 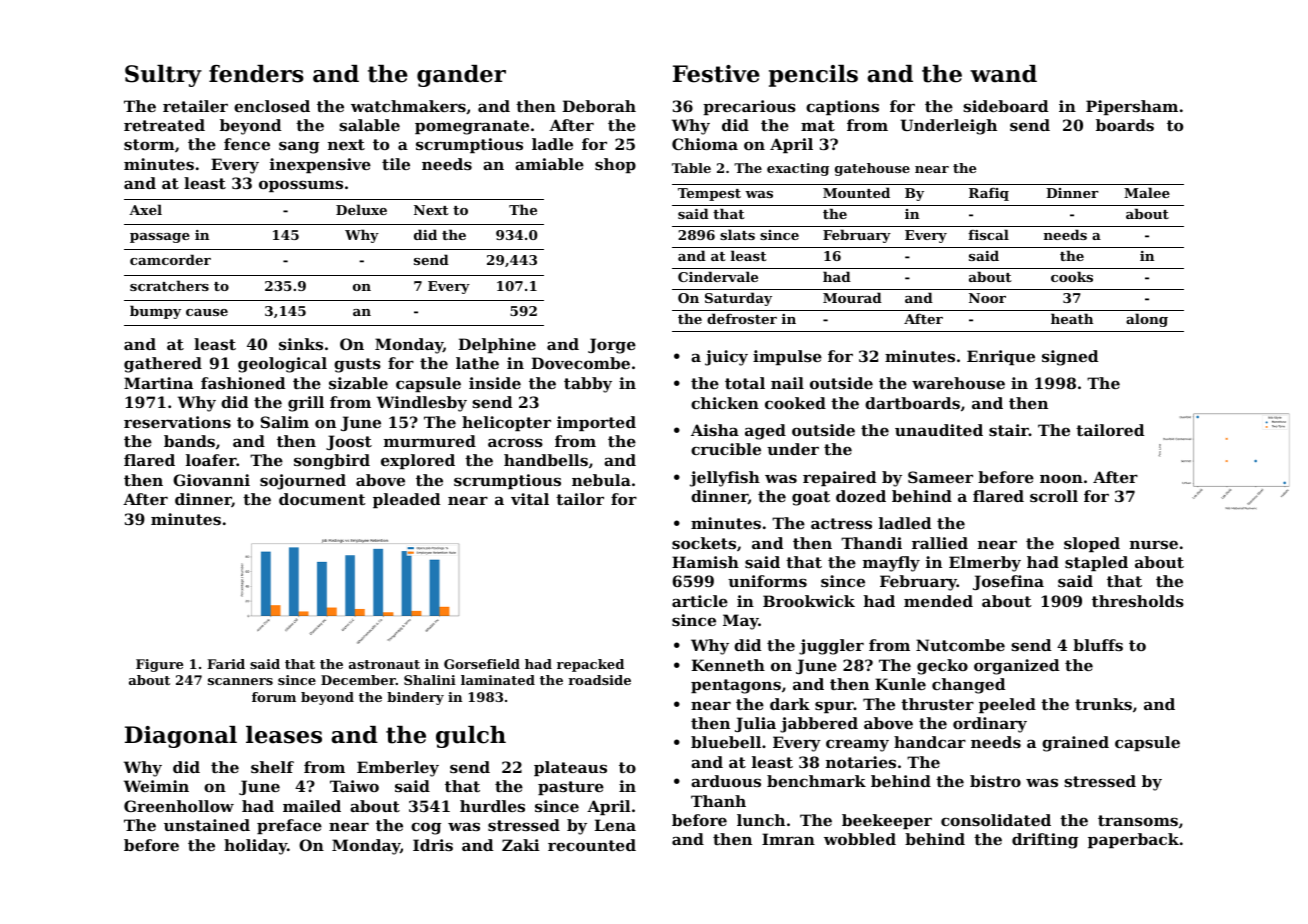 What do you see at coordinates (422, 404) in the screenshot?
I see `Windlesby` at bounding box center [422, 404].
